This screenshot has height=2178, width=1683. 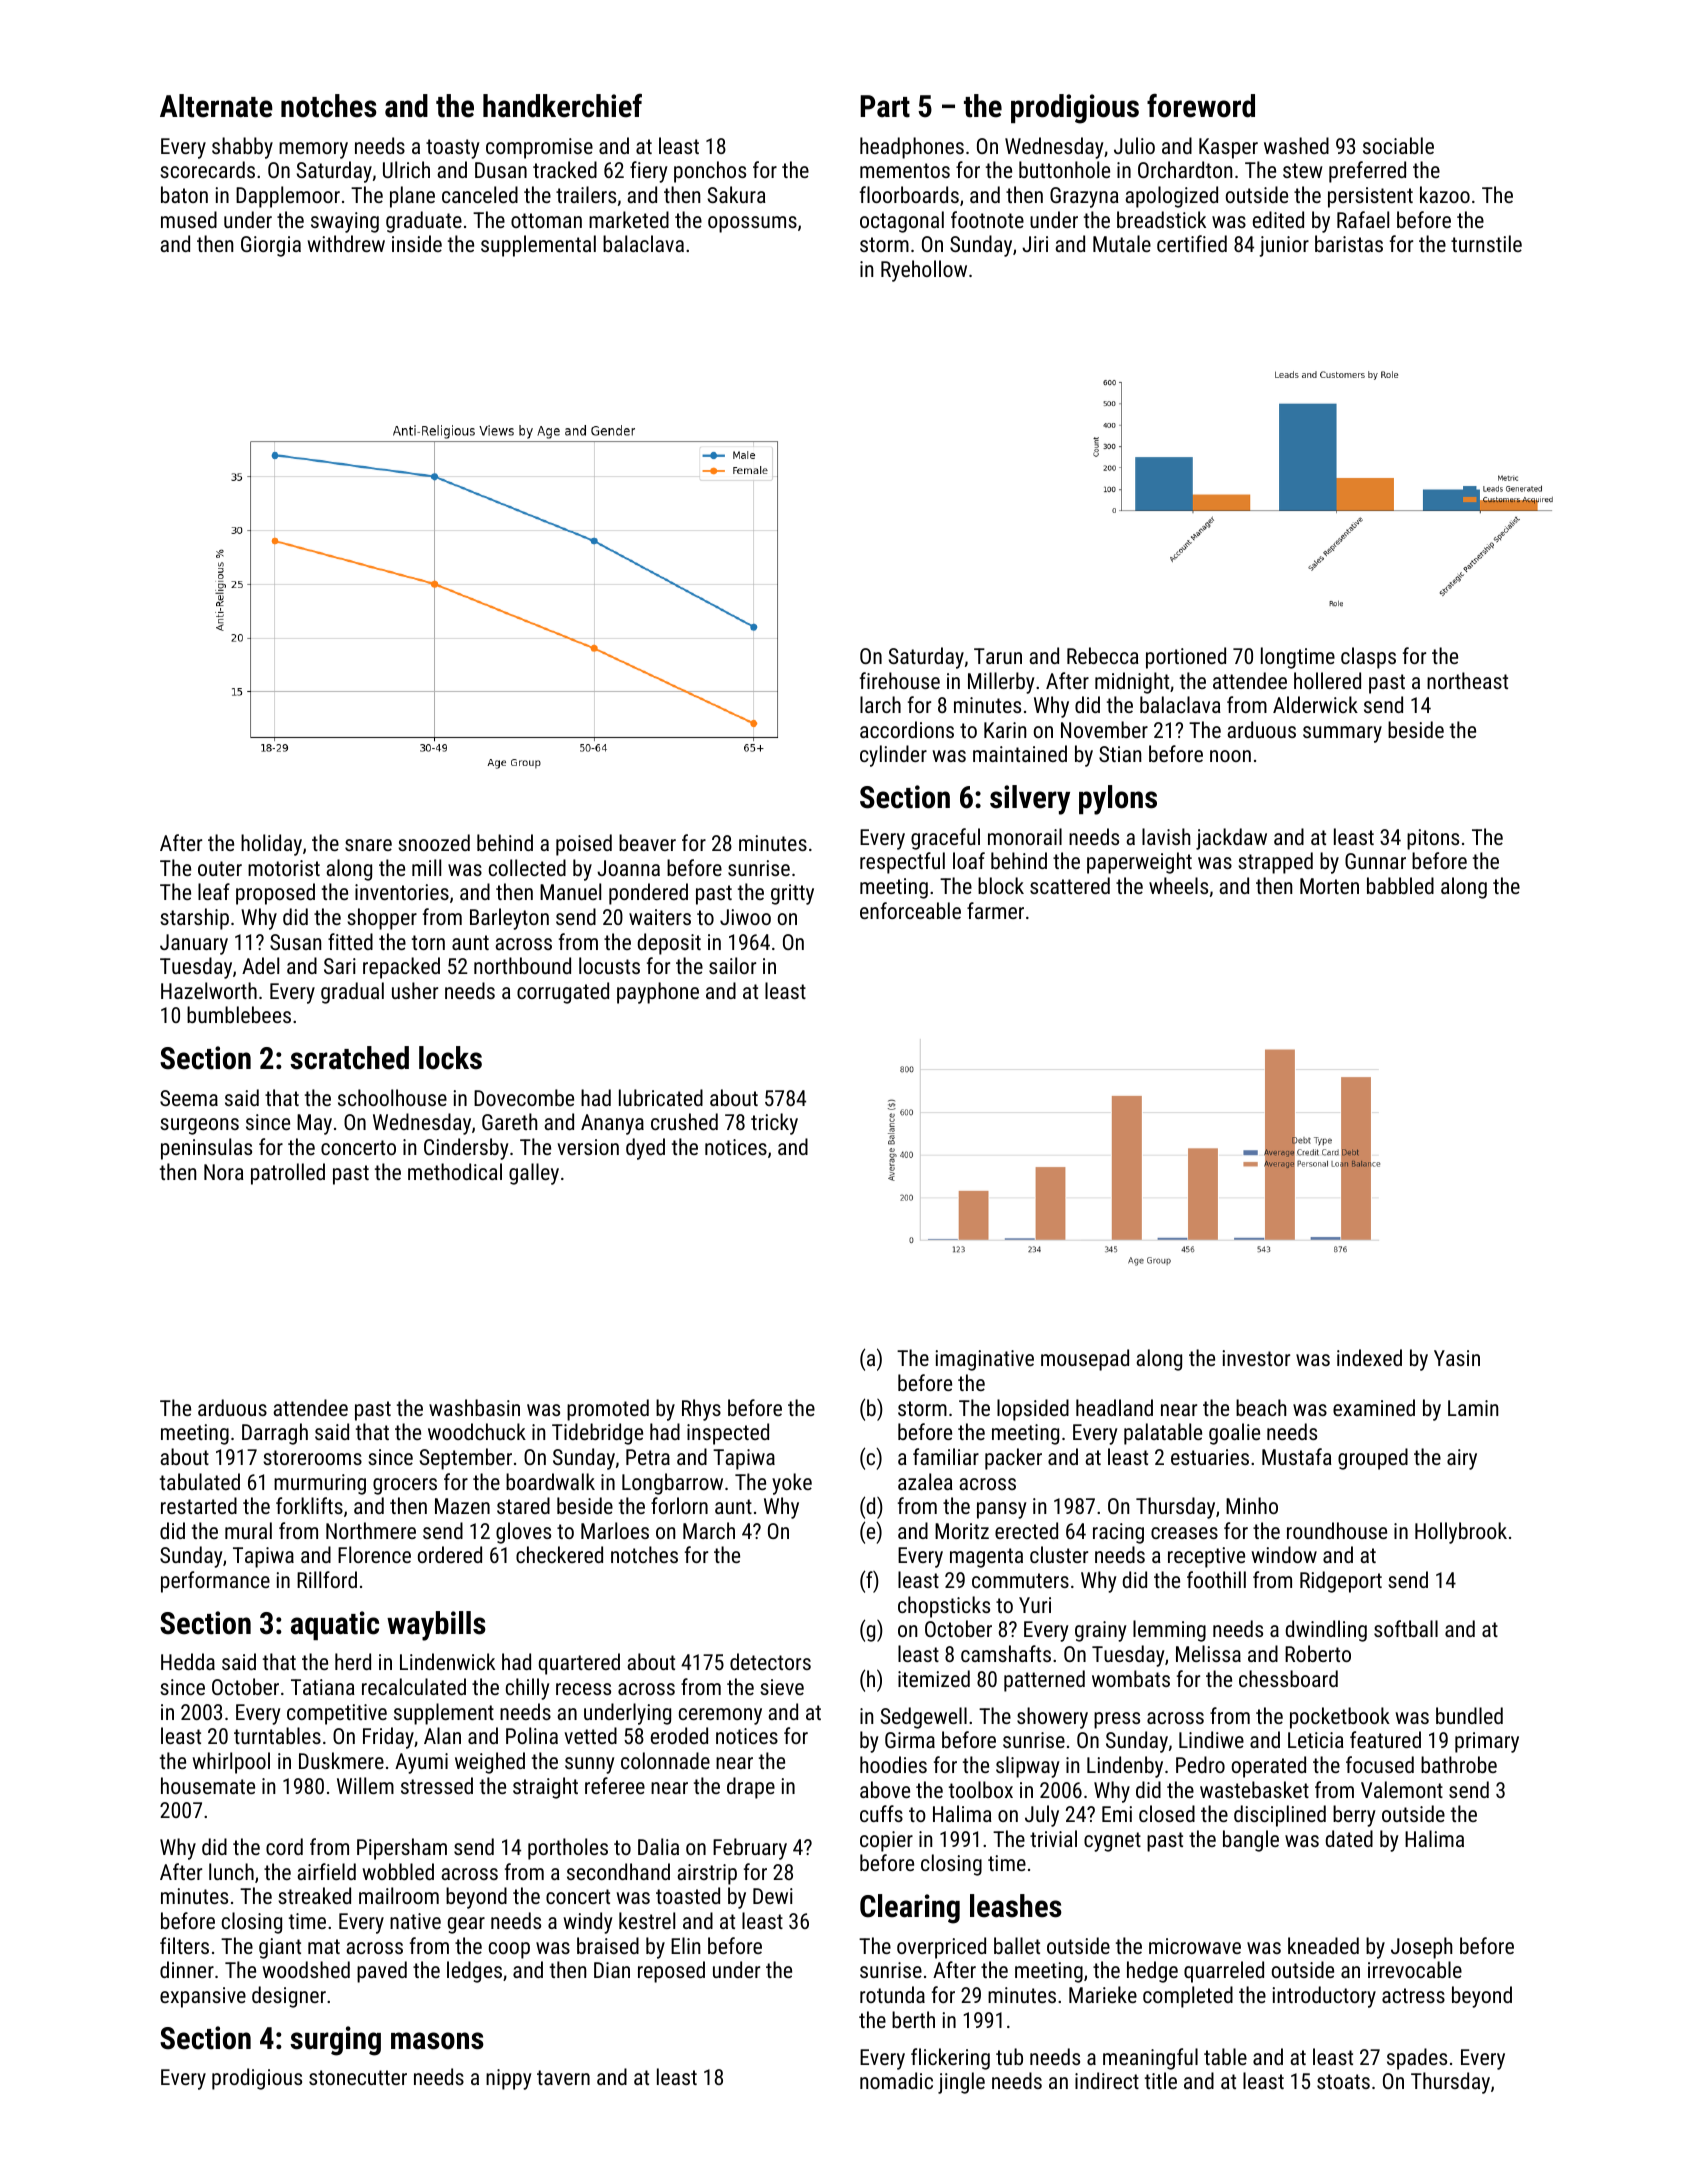 I want to click on airy, so click(x=1462, y=1459).
